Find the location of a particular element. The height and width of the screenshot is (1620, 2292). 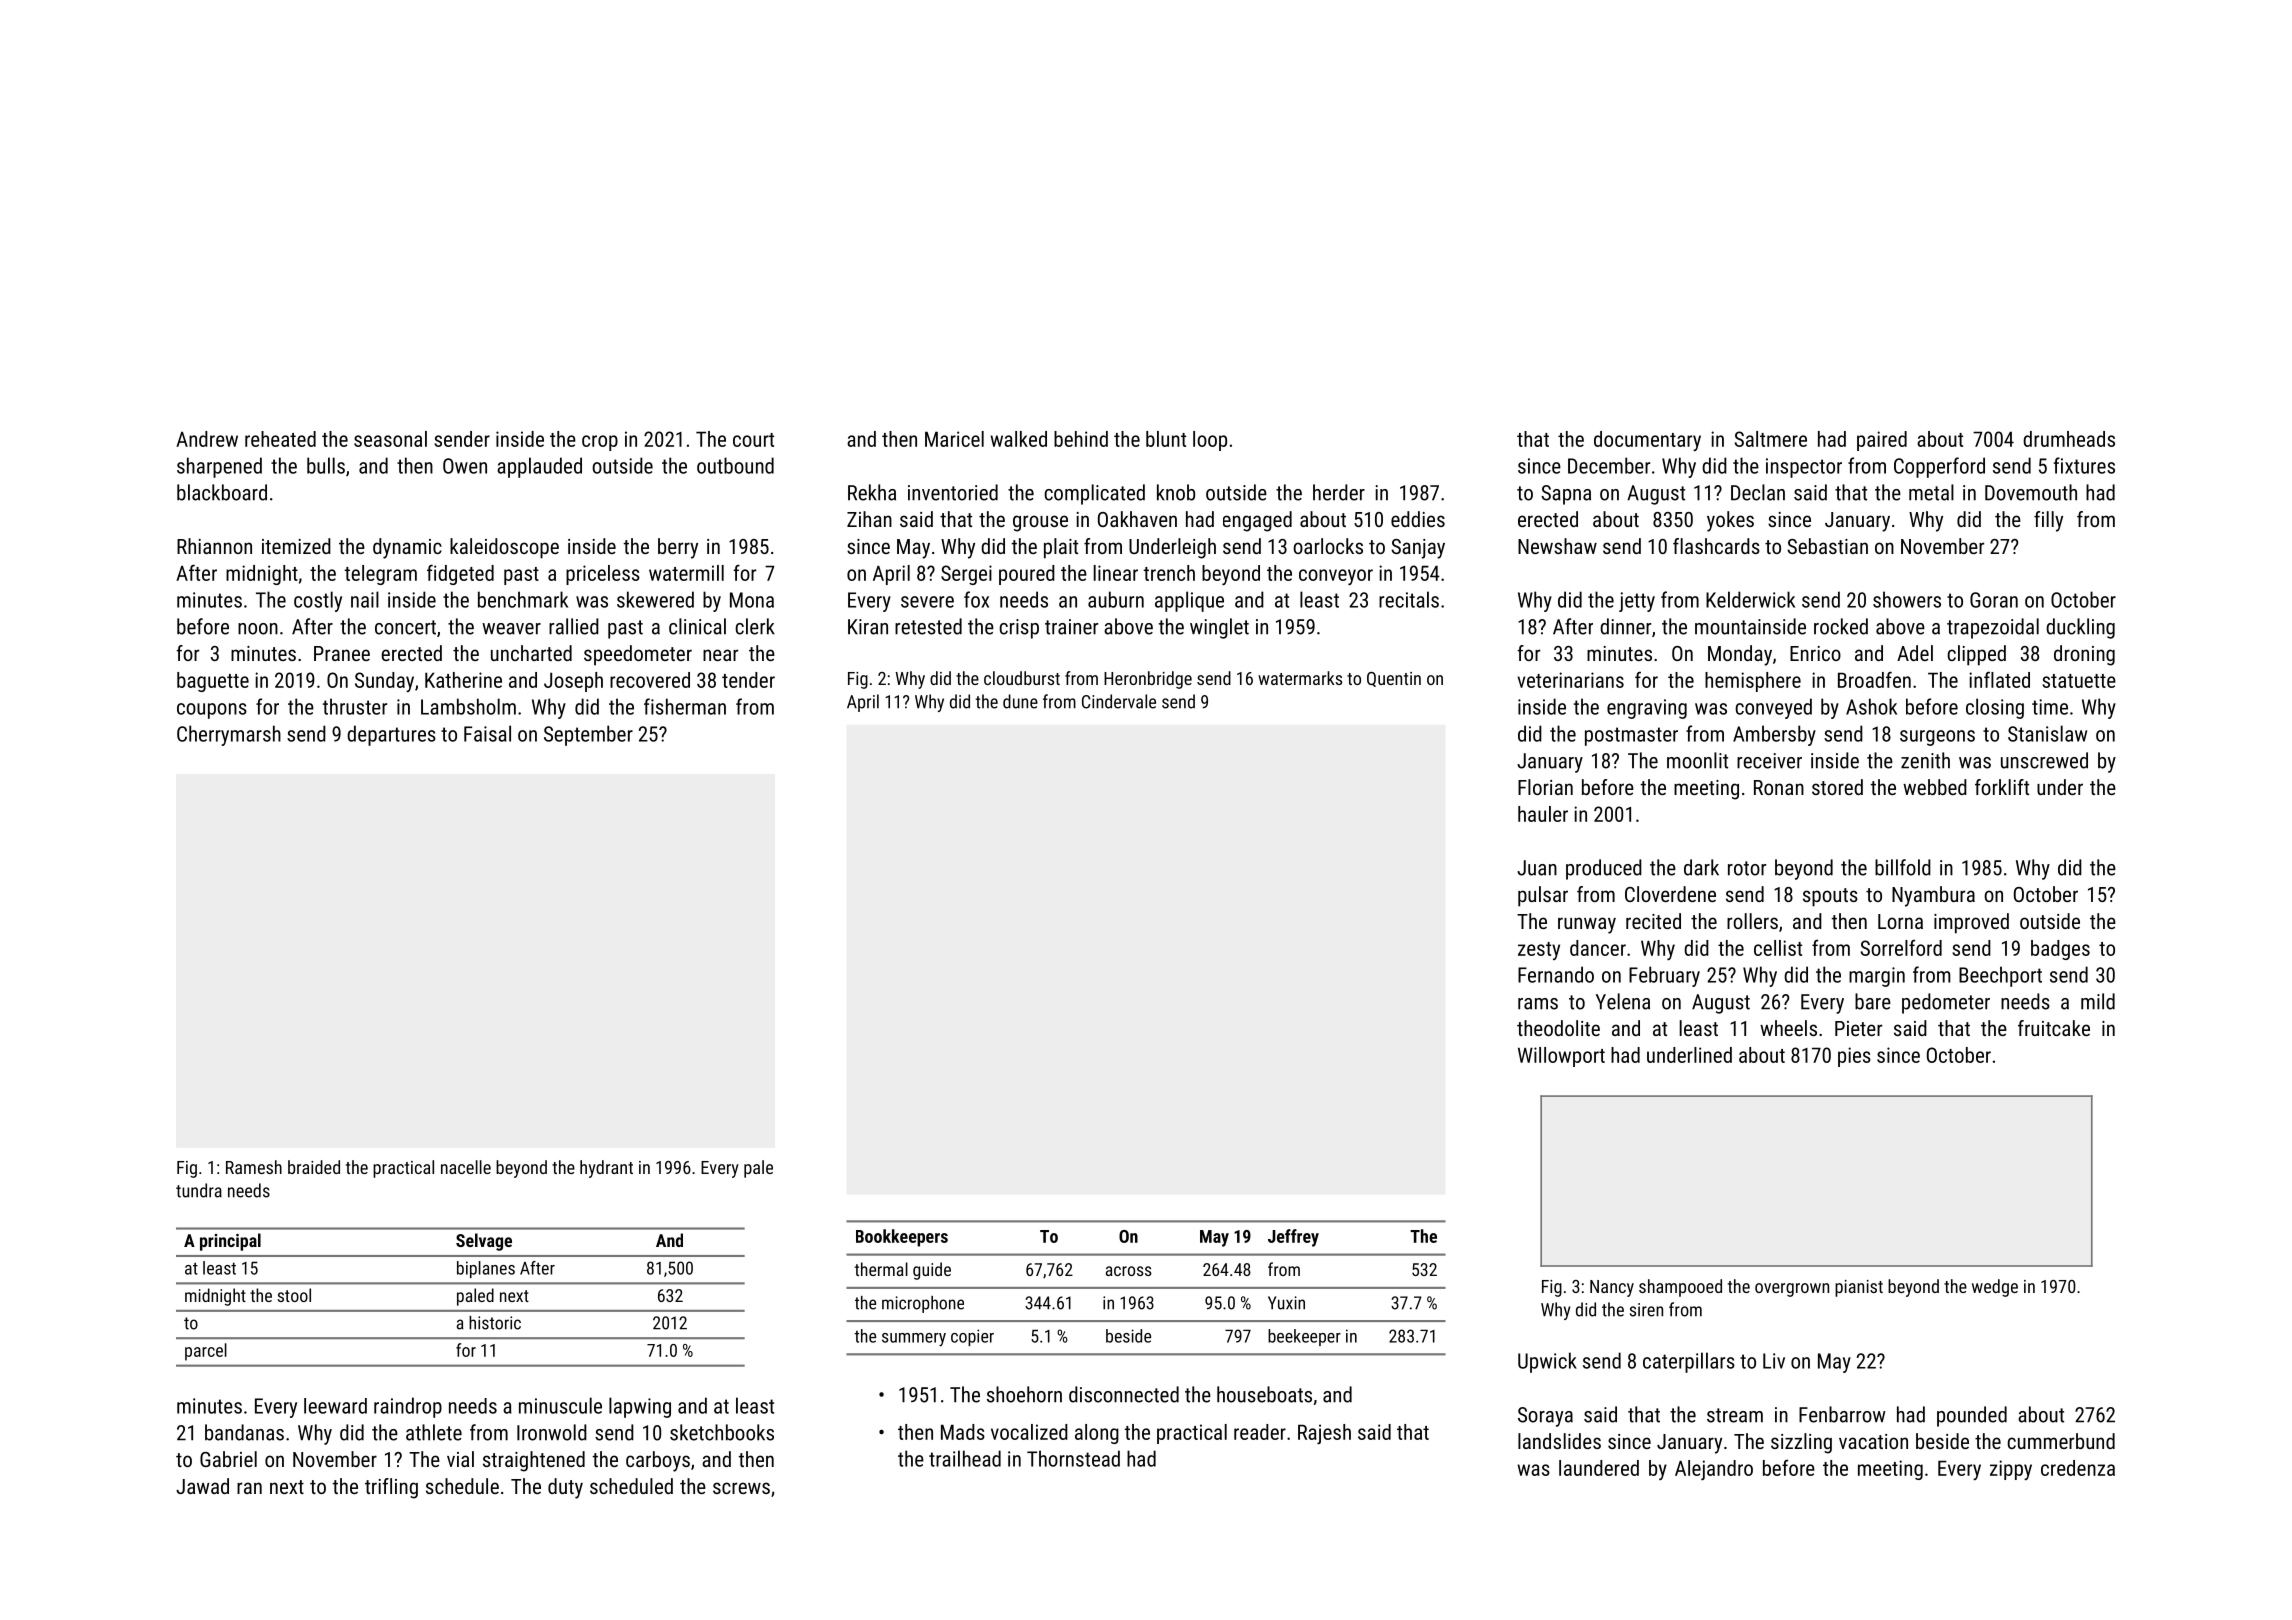

engraving is located at coordinates (1647, 709).
